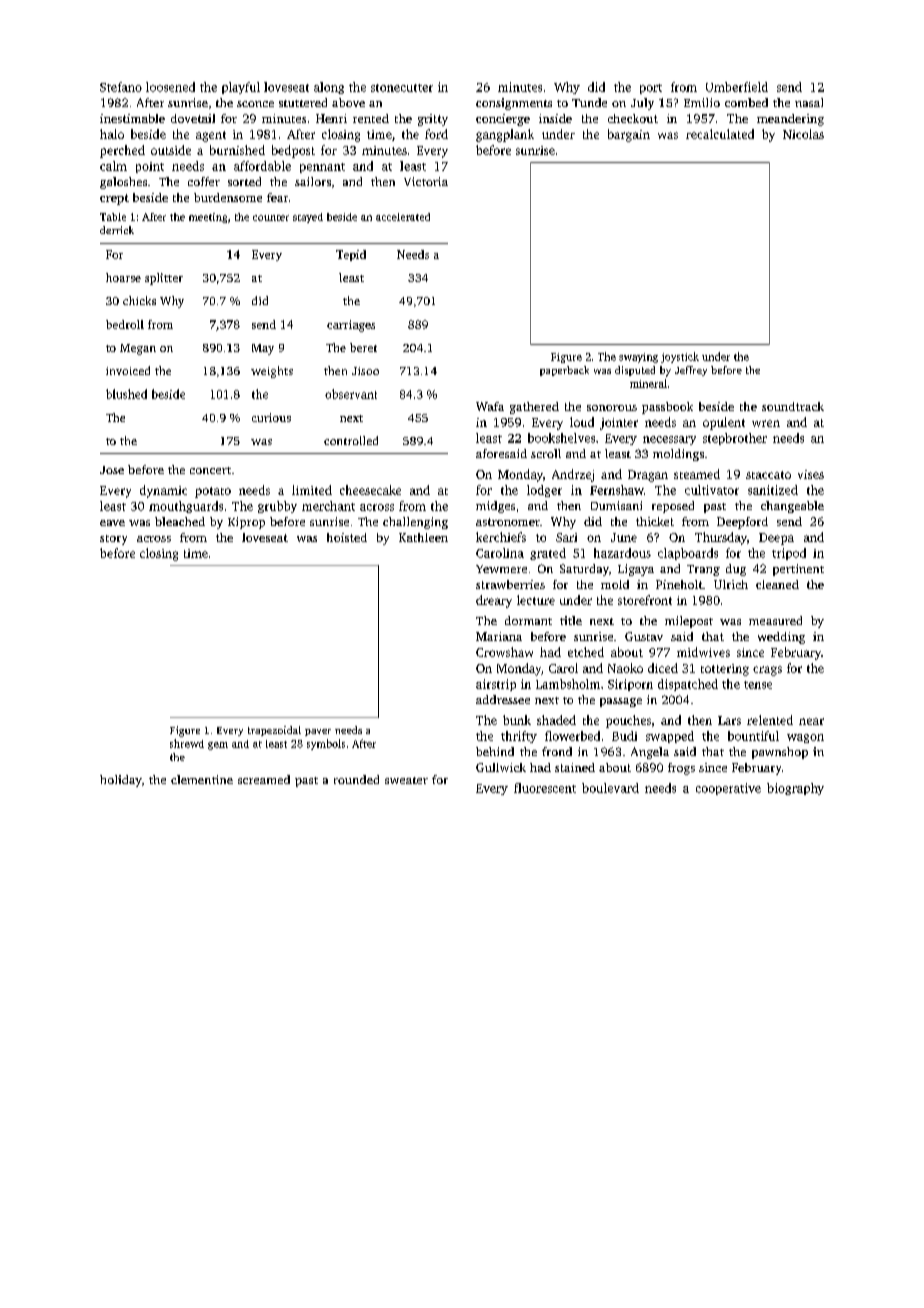 Image resolution: width=924 pixels, height=1308 pixels. Describe the element at coordinates (218, 746) in the image. I see `gem` at that location.
